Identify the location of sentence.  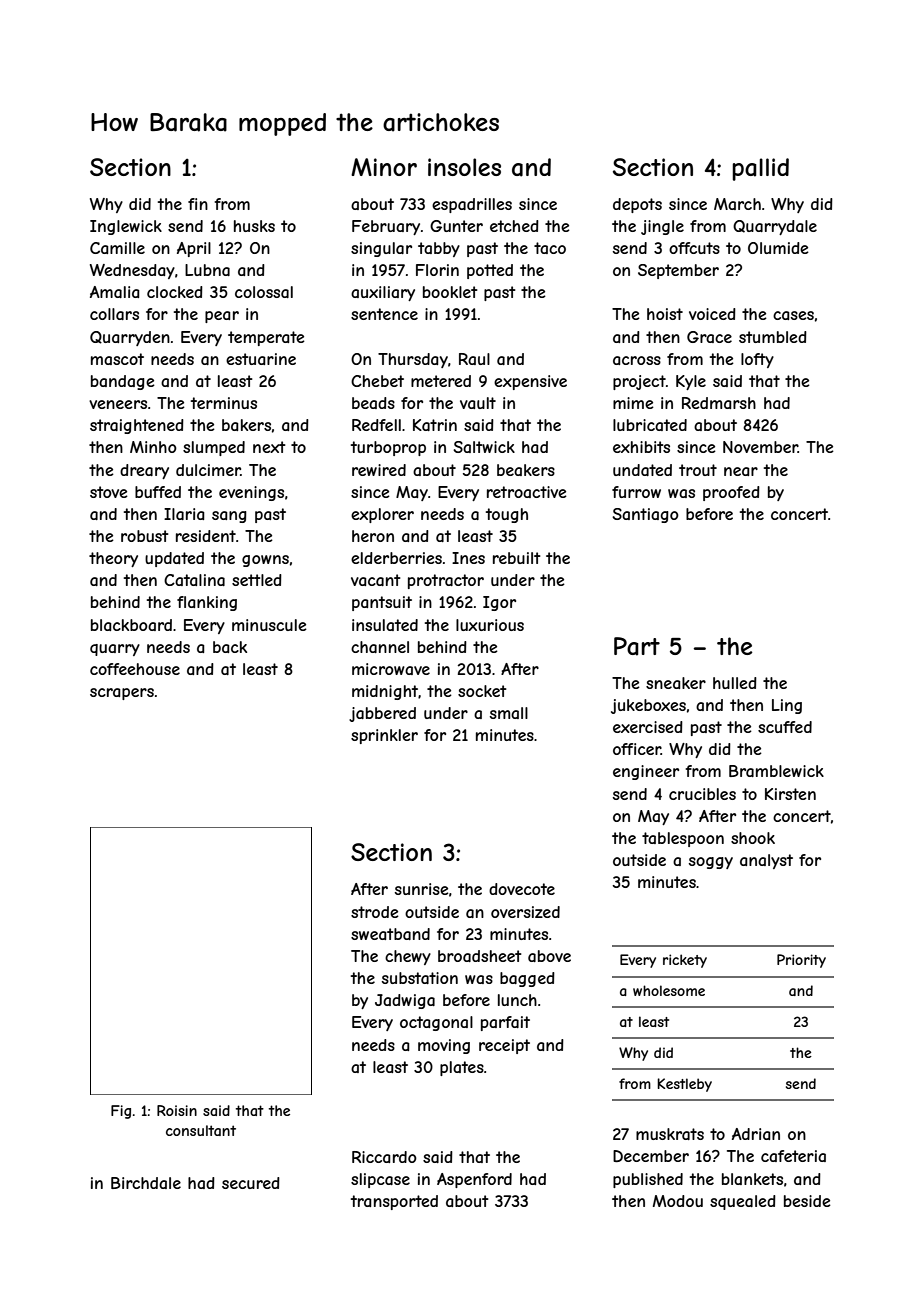
(384, 314).
